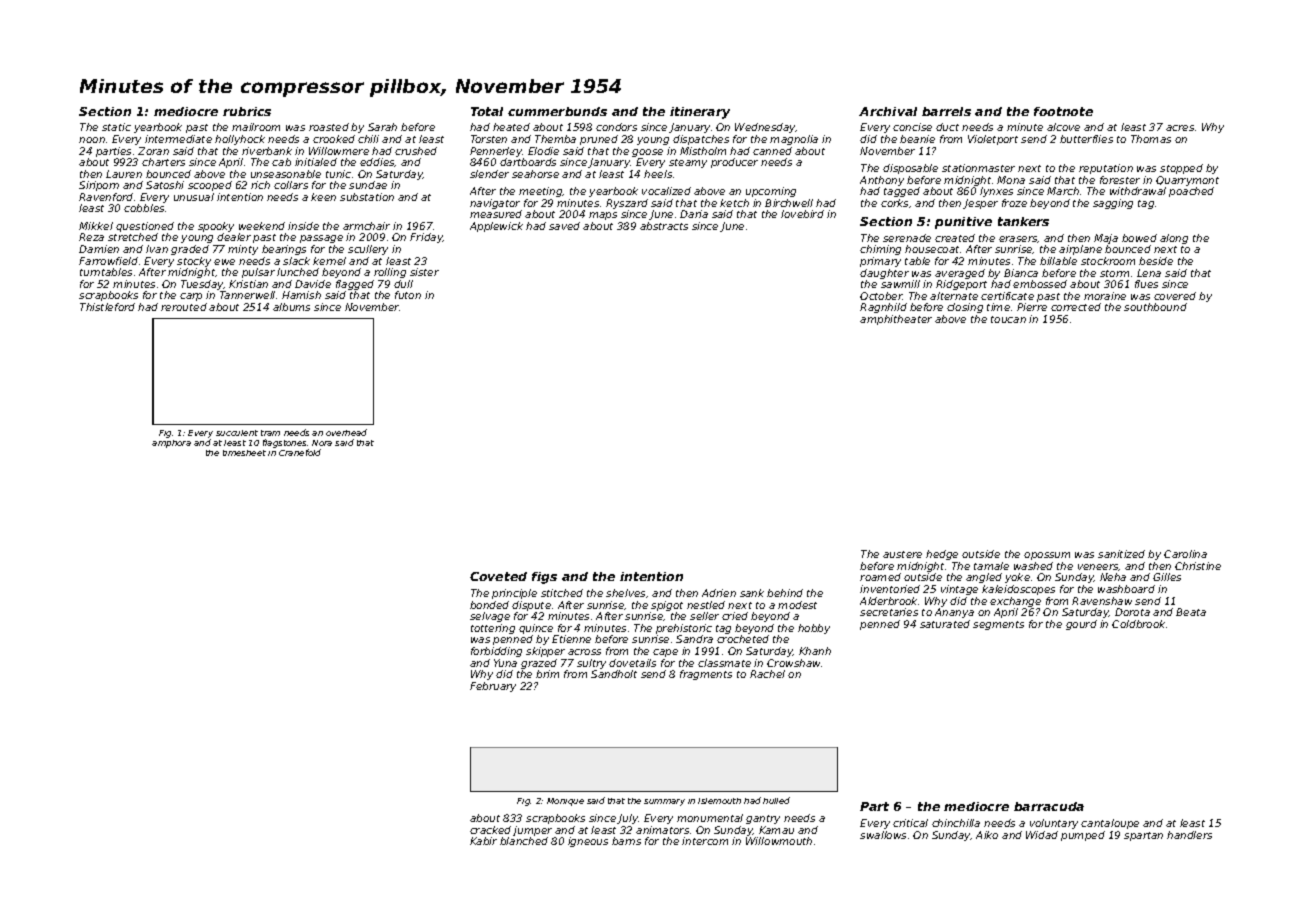 The image size is (1308, 924). Describe the element at coordinates (1155, 307) in the document. I see `southbound` at that location.
